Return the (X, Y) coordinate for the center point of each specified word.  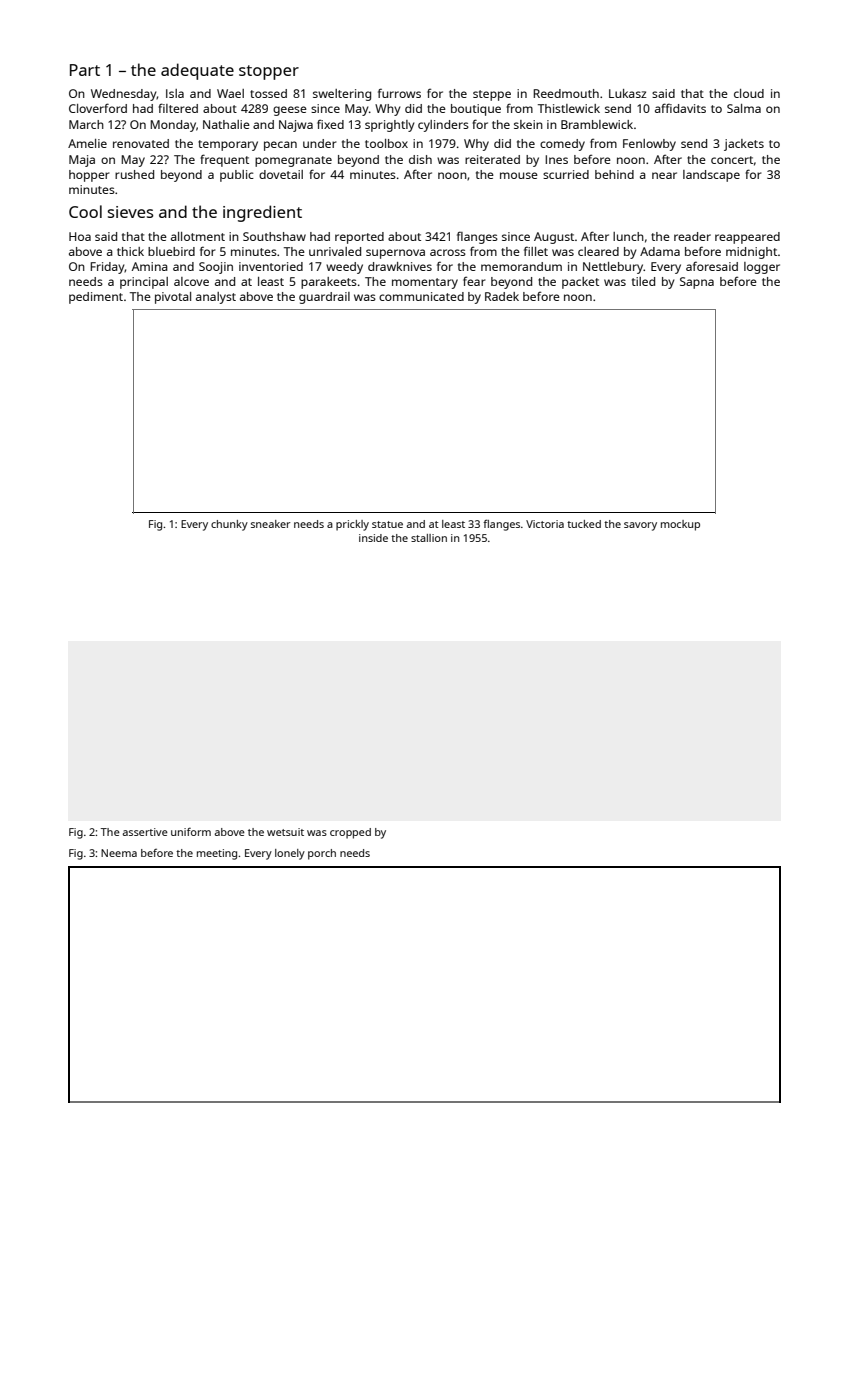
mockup (680, 525)
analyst (216, 298)
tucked (584, 524)
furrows (399, 93)
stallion (429, 538)
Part (85, 70)
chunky (229, 525)
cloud (749, 93)
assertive (145, 832)
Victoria (545, 524)
